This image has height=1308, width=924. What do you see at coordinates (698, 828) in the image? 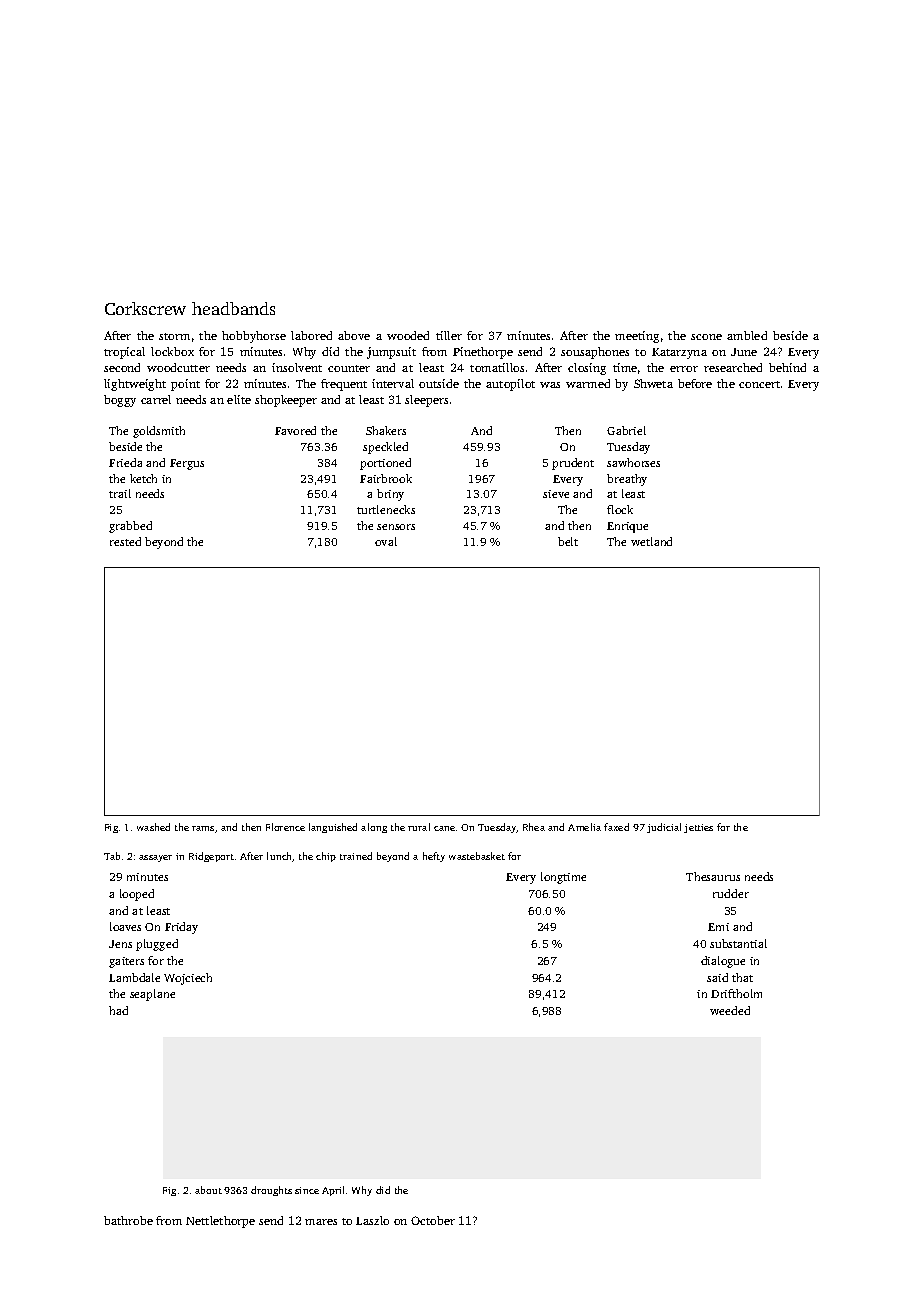
I see `jetties` at bounding box center [698, 828].
